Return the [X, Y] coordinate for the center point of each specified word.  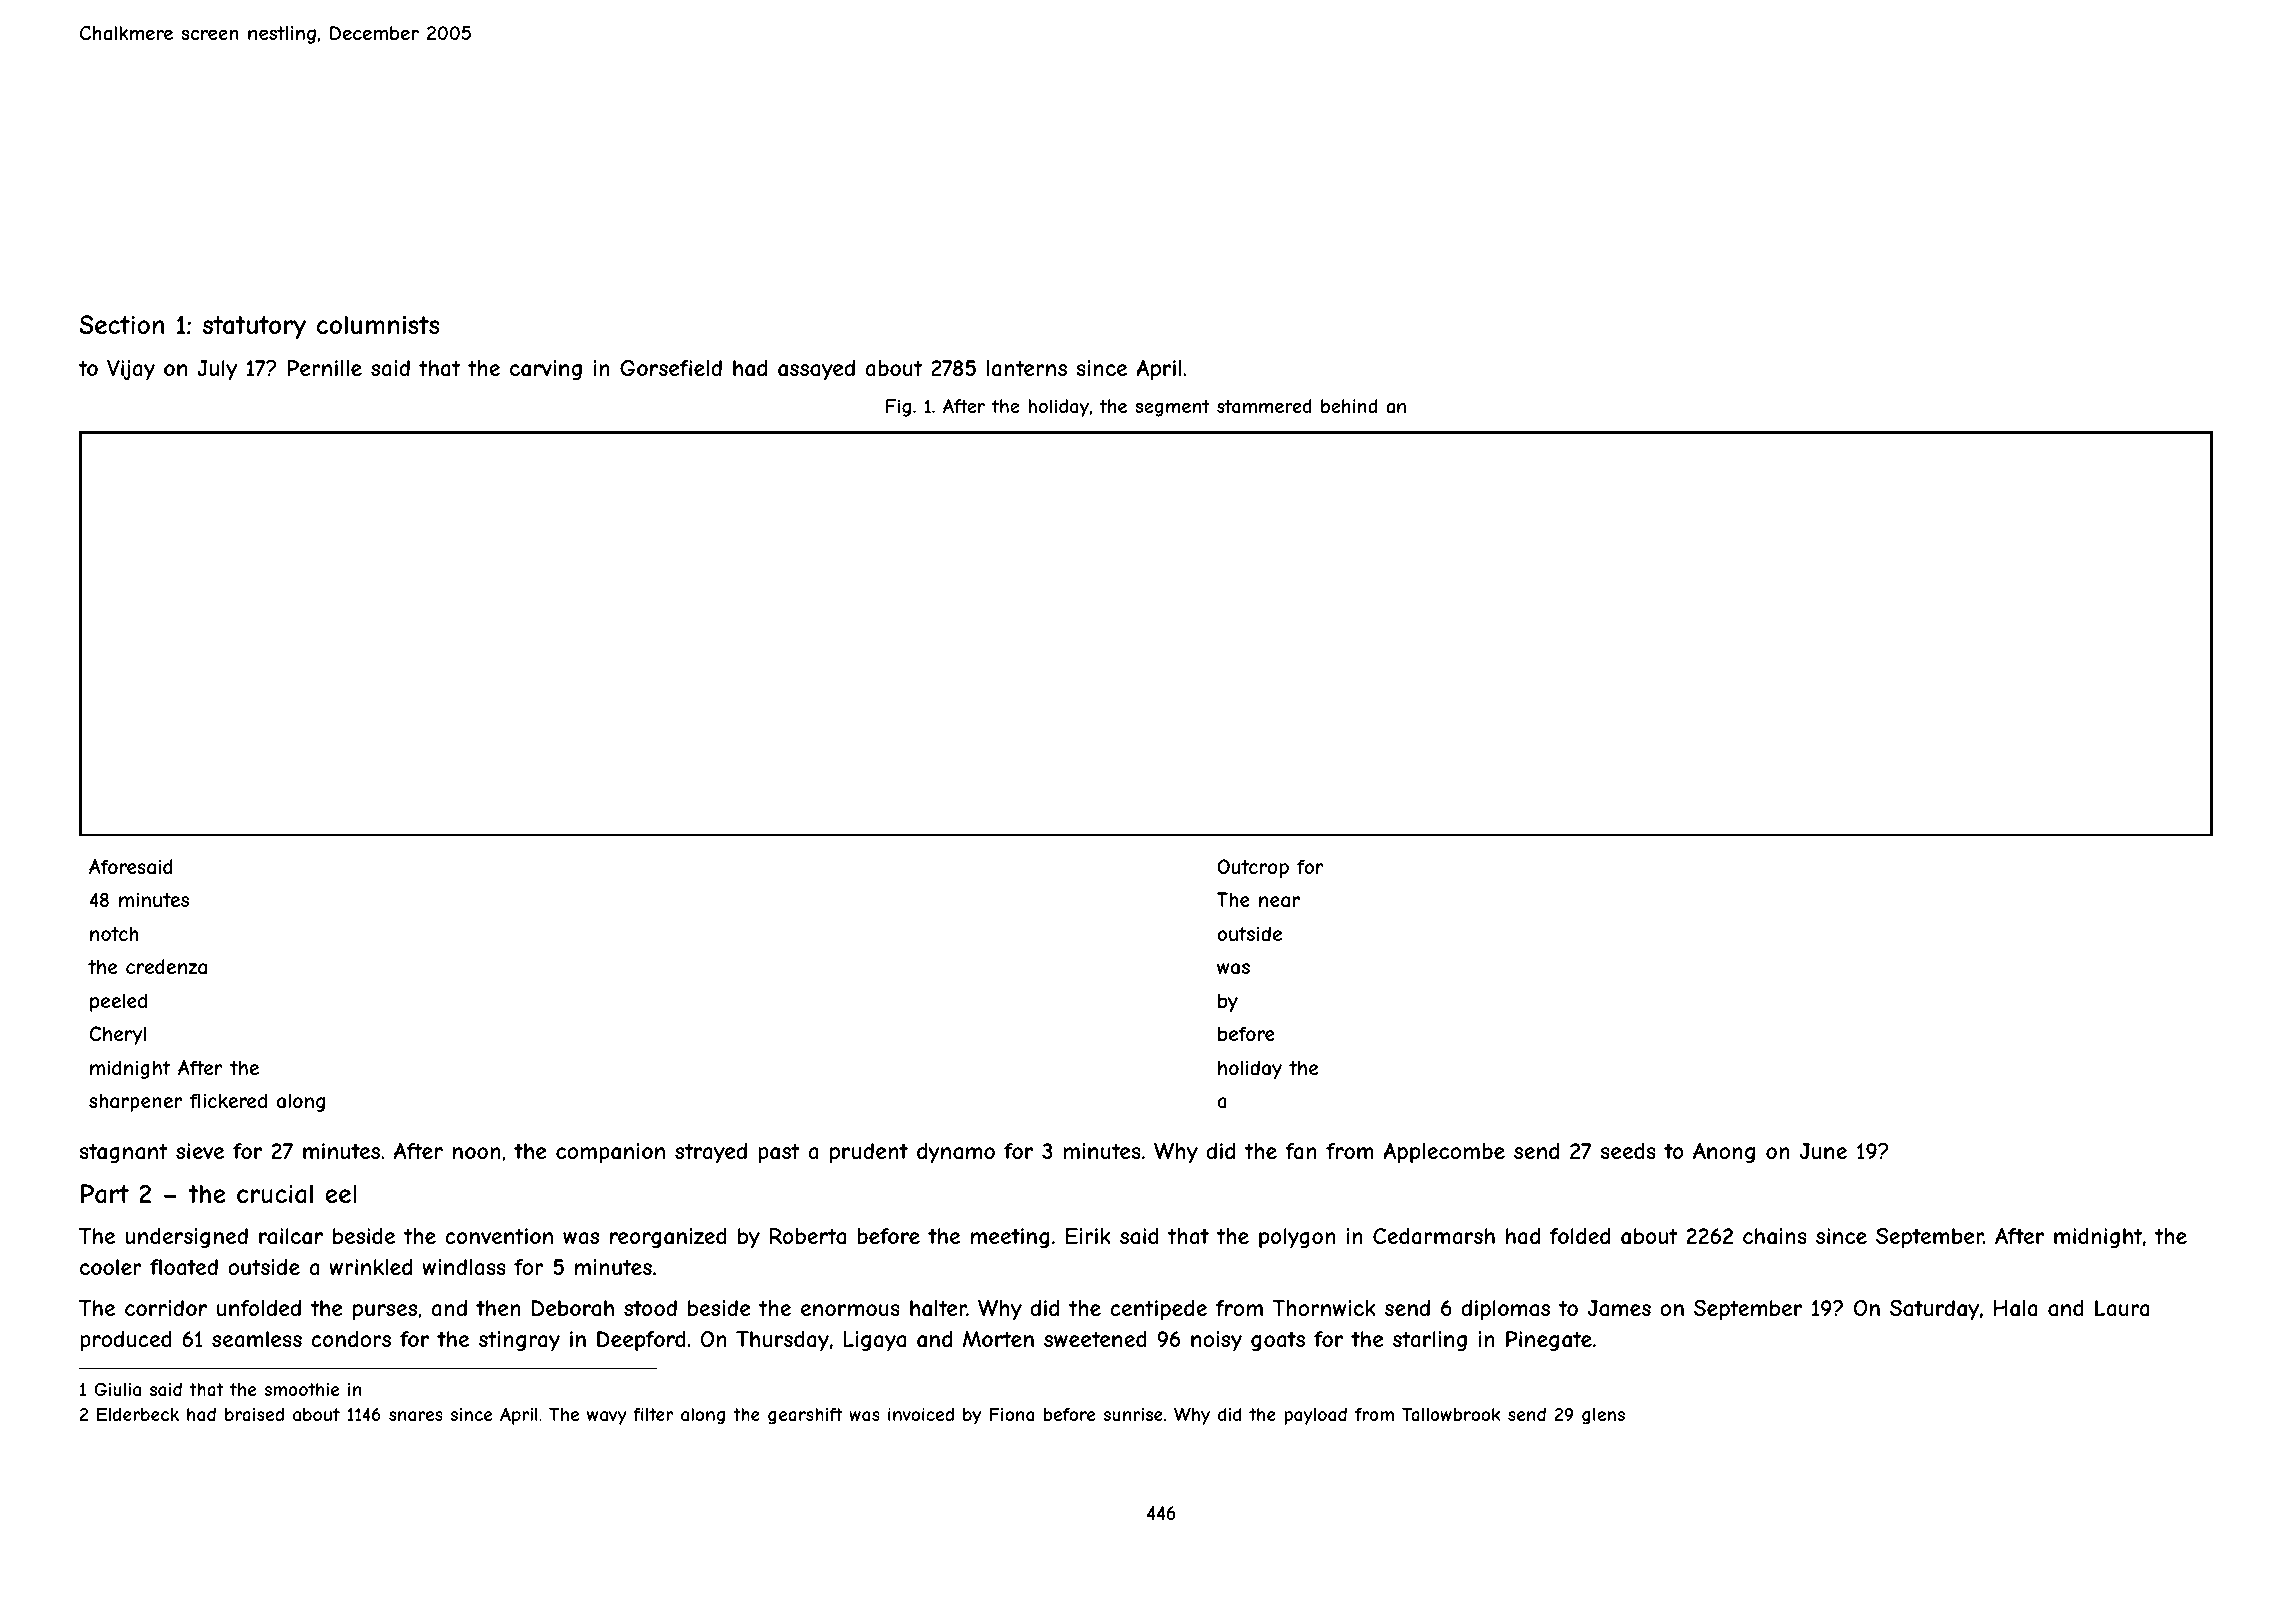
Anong [1724, 1153]
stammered [1264, 406]
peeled [118, 1002]
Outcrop [1253, 868]
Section [121, 324]
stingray [519, 1341]
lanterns [1027, 368]
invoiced [921, 1414]
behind [1349, 406]
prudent [869, 1153]
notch [114, 933]
